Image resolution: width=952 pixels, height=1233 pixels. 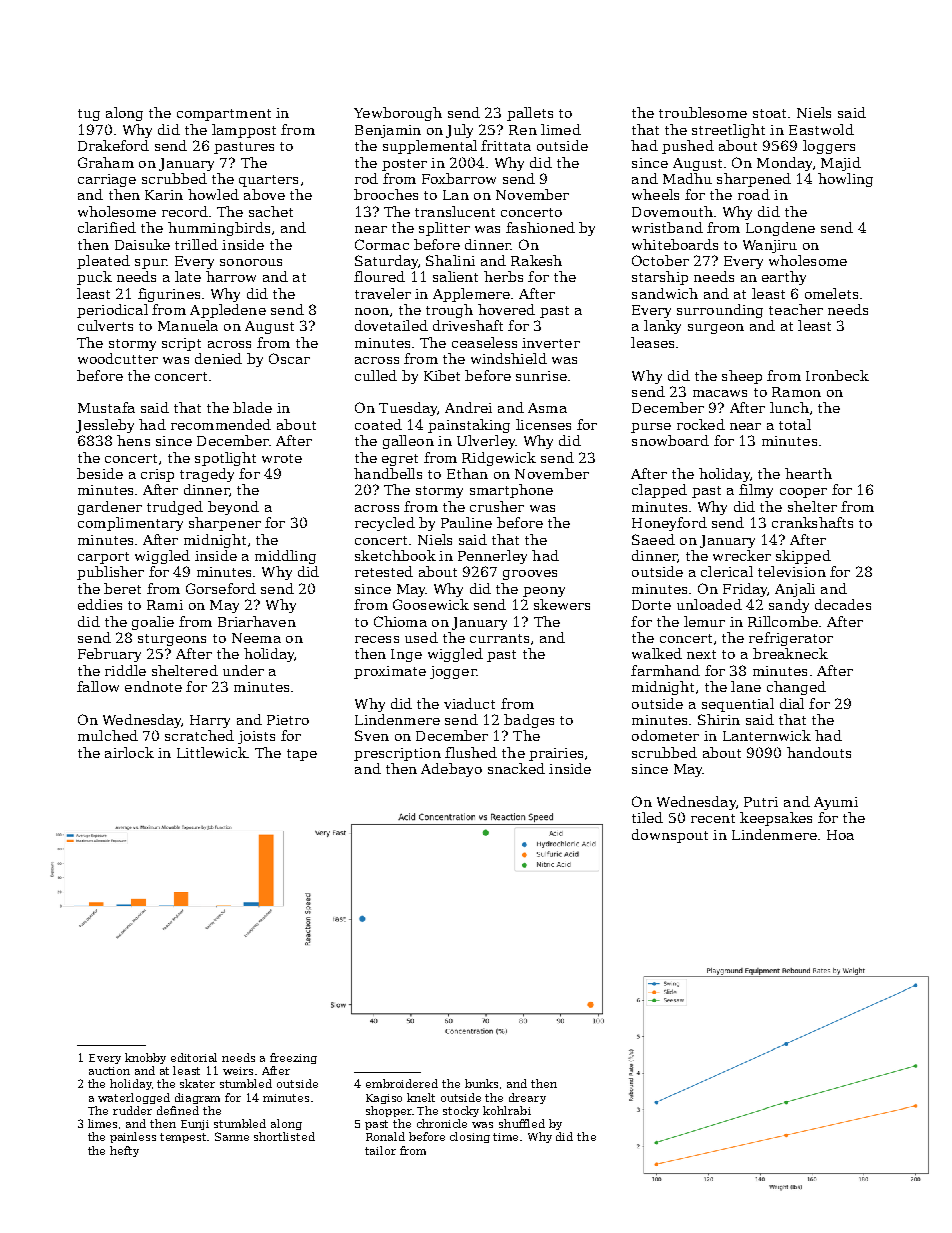 What do you see at coordinates (789, 407) in the image?
I see `lunch` at bounding box center [789, 407].
